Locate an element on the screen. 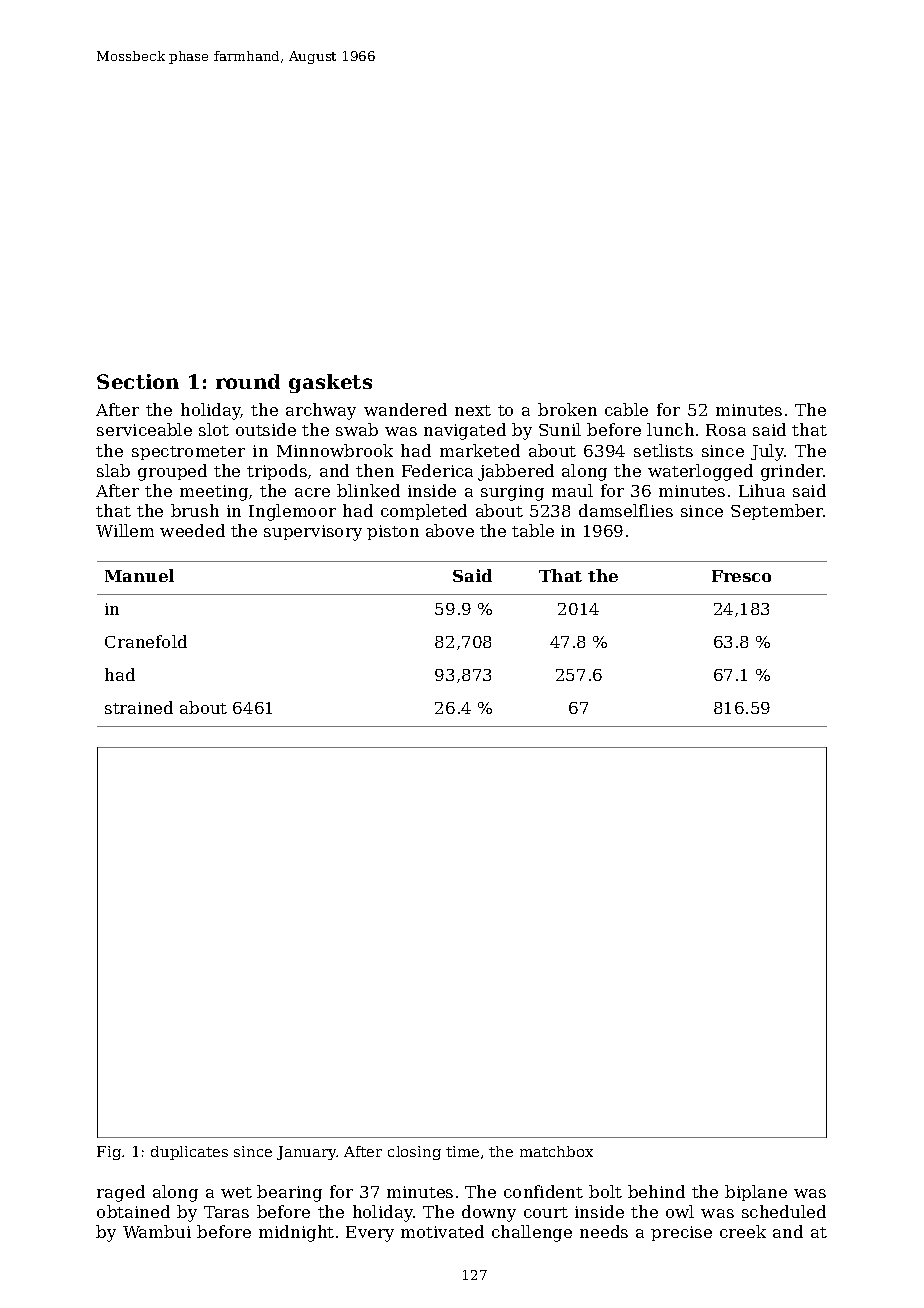 This screenshot has width=924, height=1308. serviceable is located at coordinates (144, 429).
